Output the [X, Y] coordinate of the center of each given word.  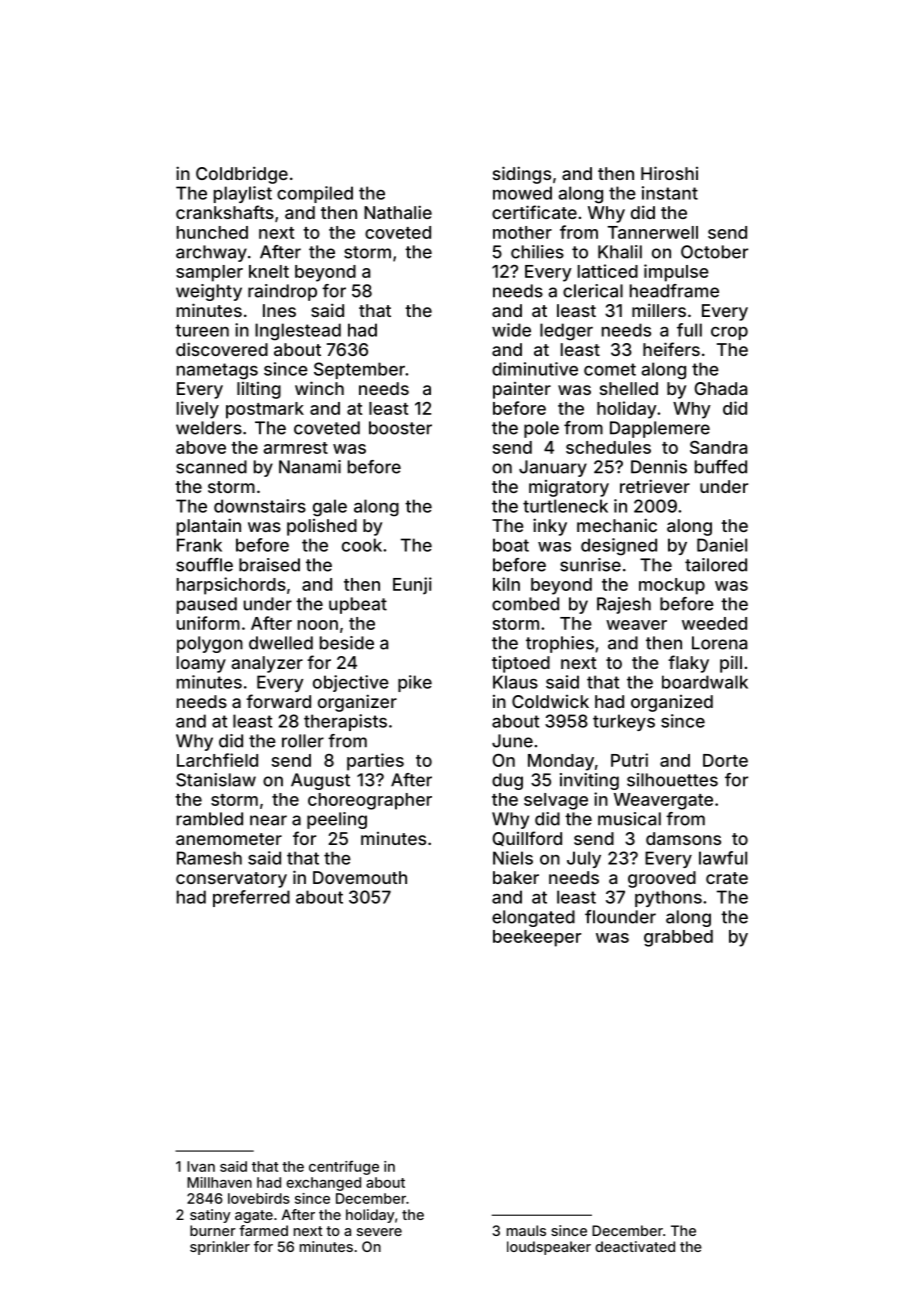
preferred [251, 898]
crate [727, 878]
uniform [208, 623]
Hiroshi [669, 173]
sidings [522, 175]
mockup [672, 586]
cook [362, 545]
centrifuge [344, 1168]
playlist [243, 194]
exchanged [323, 1184]
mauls [526, 1230]
